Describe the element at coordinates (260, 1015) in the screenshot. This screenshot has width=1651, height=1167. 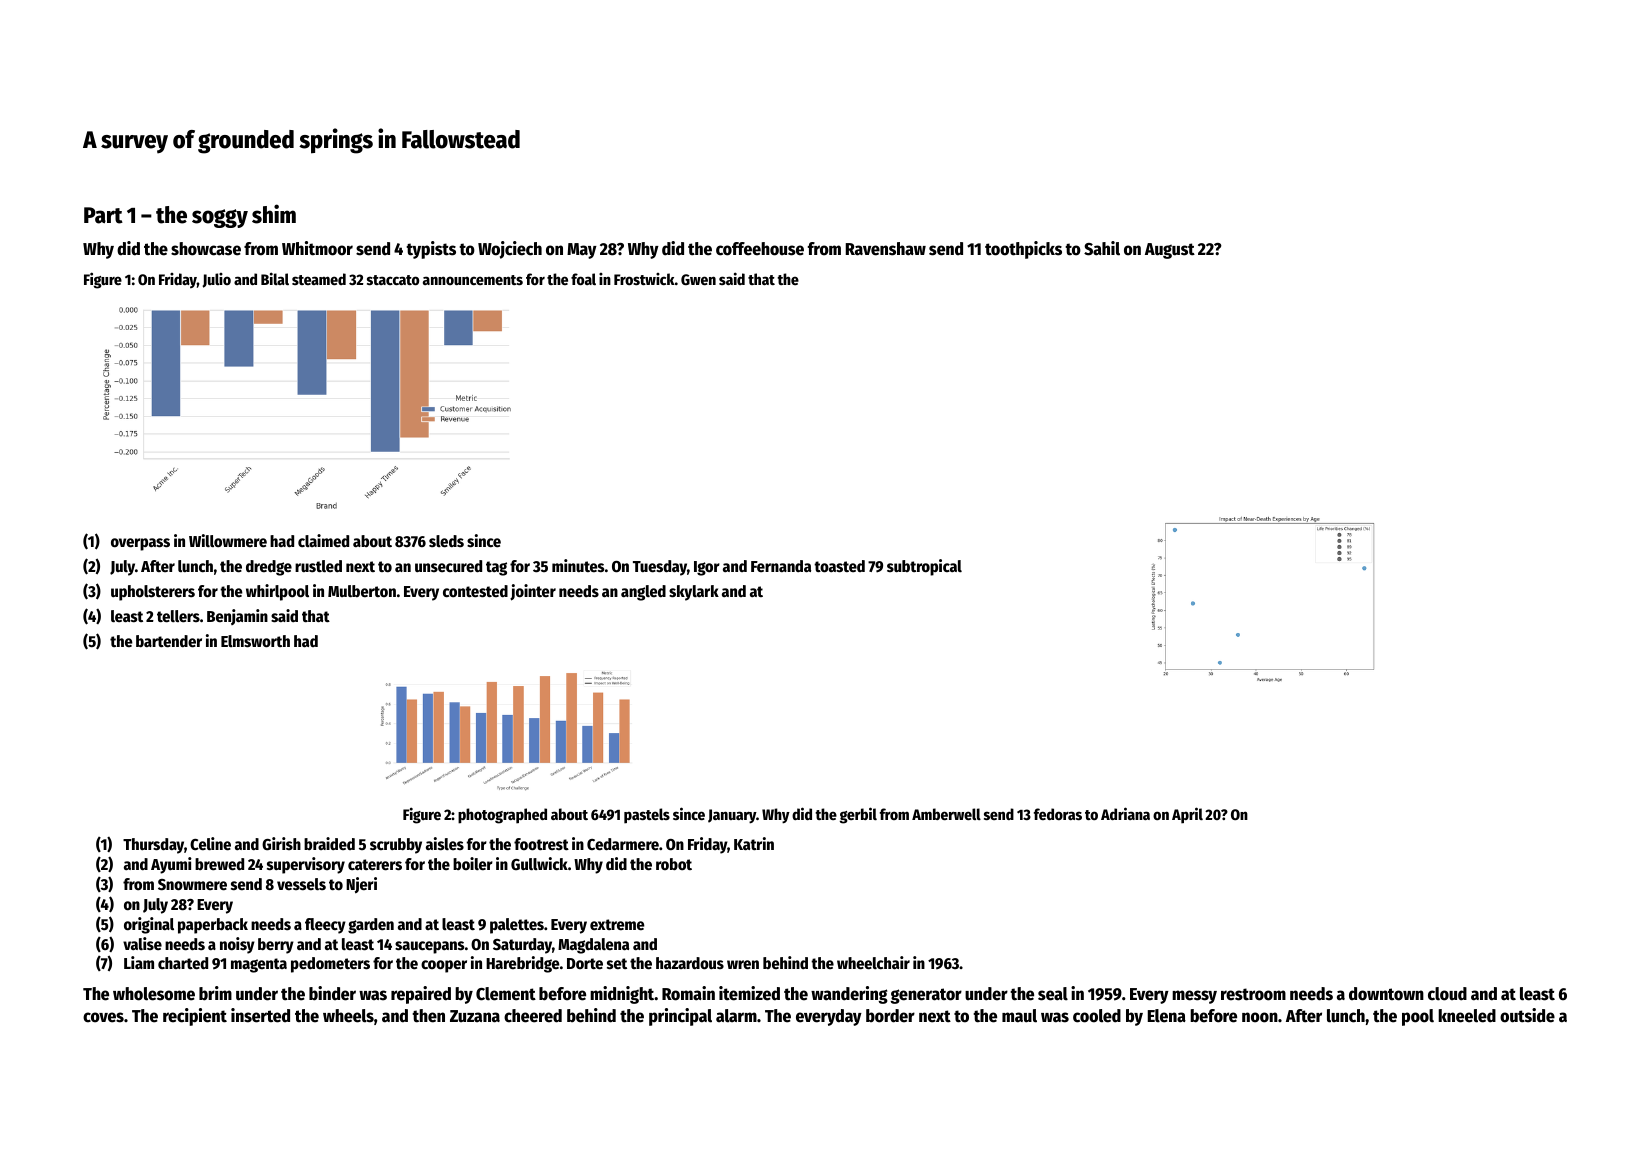
I see `inserted` at that location.
